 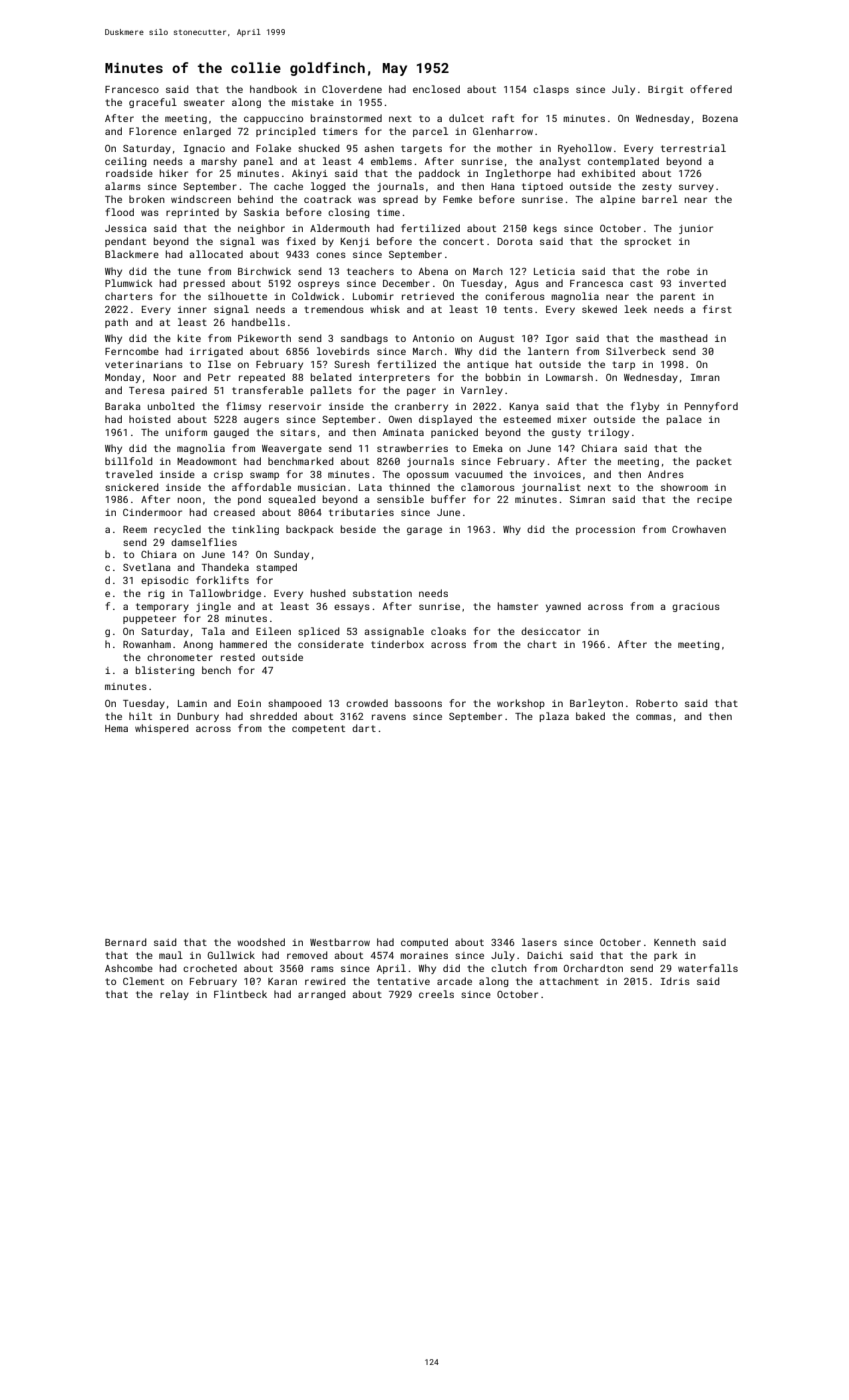 What do you see at coordinates (116, 728) in the page?
I see `Hema` at bounding box center [116, 728].
